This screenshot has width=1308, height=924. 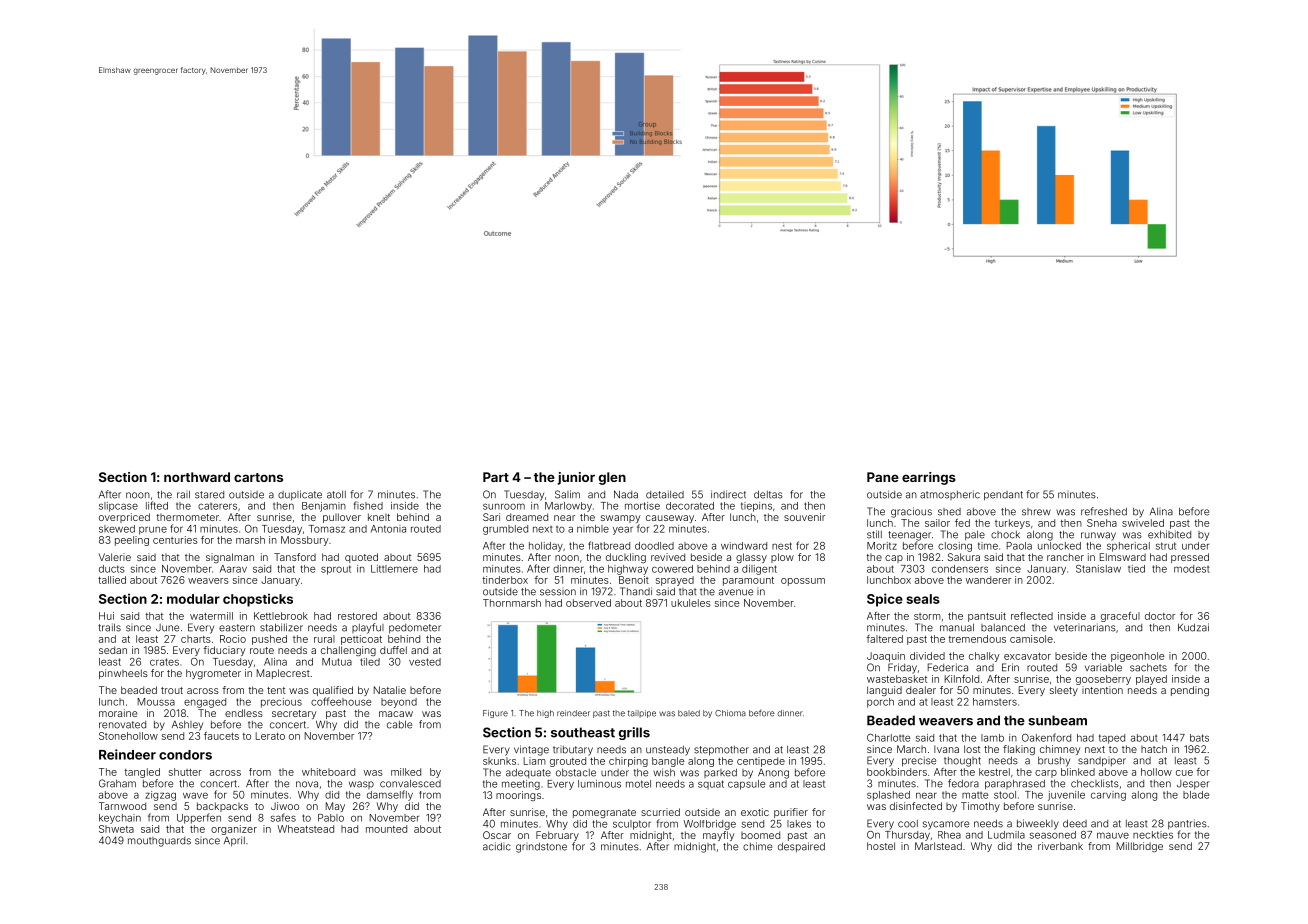 I want to click on sunroom, so click(x=504, y=506).
